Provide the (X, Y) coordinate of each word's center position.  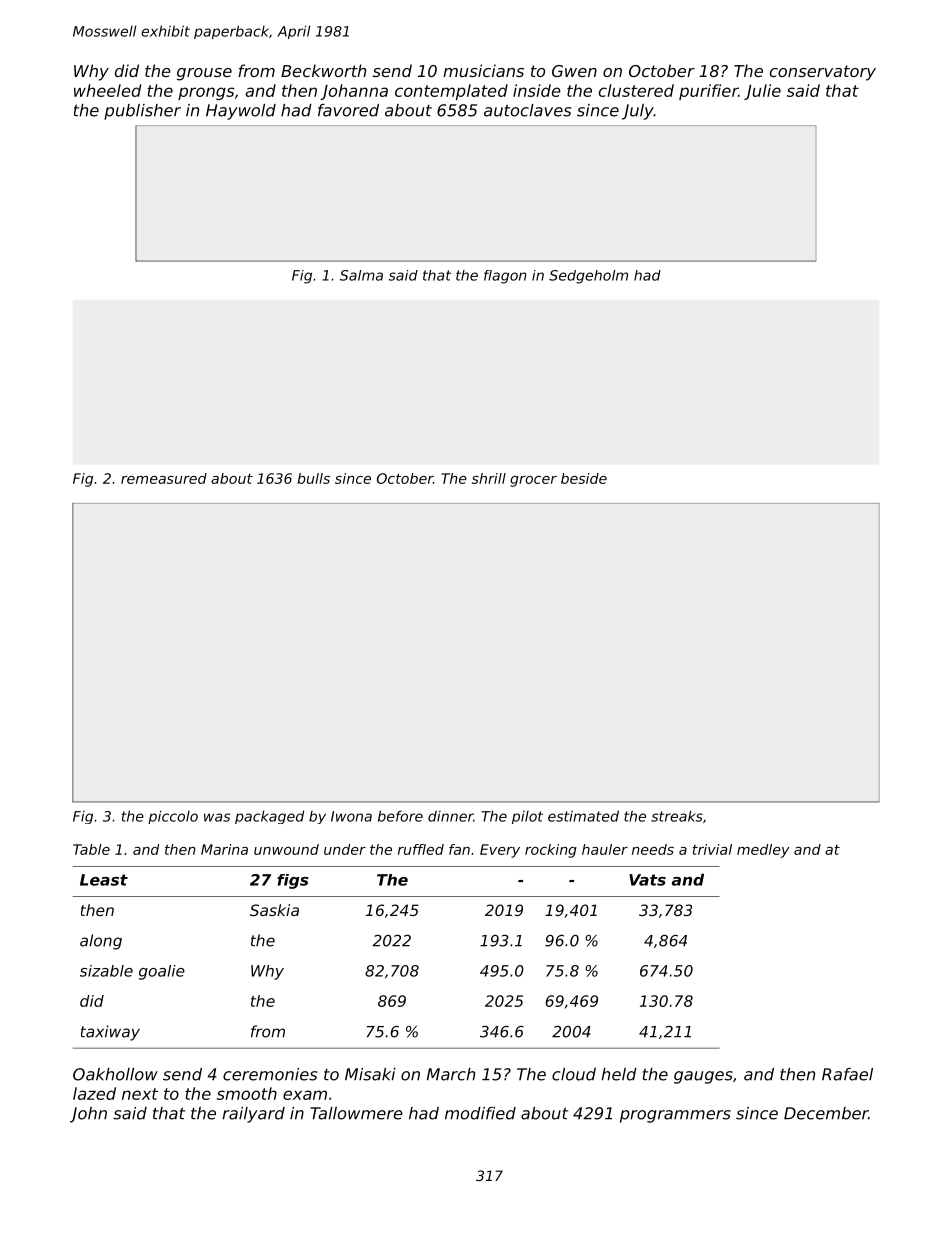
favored (348, 110)
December (826, 1113)
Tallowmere (356, 1113)
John (88, 1115)
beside (584, 478)
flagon (505, 277)
